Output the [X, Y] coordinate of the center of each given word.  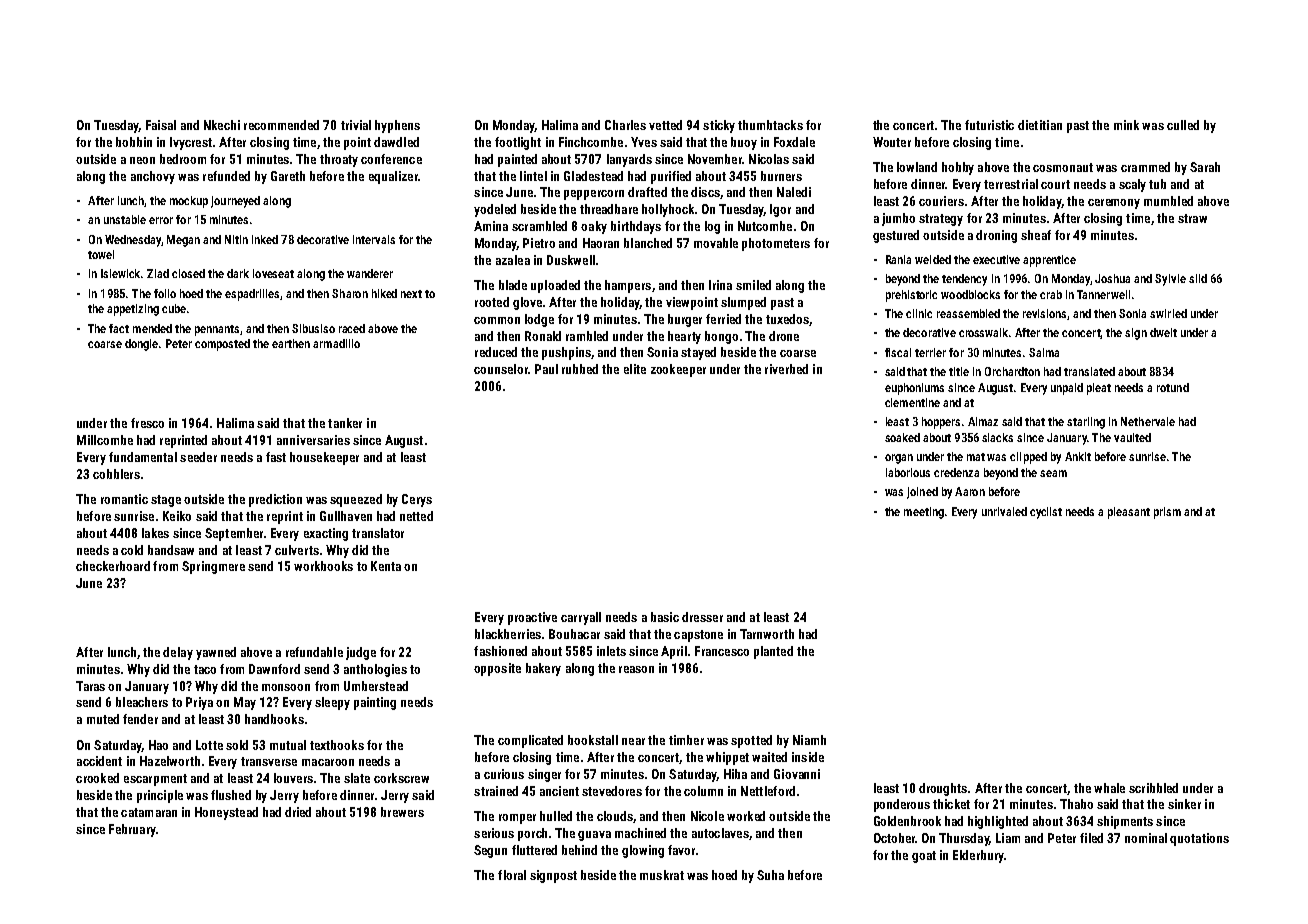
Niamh [809, 740]
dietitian [1040, 125]
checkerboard [113, 566]
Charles [625, 125]
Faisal [161, 125]
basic [665, 617]
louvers [293, 778]
